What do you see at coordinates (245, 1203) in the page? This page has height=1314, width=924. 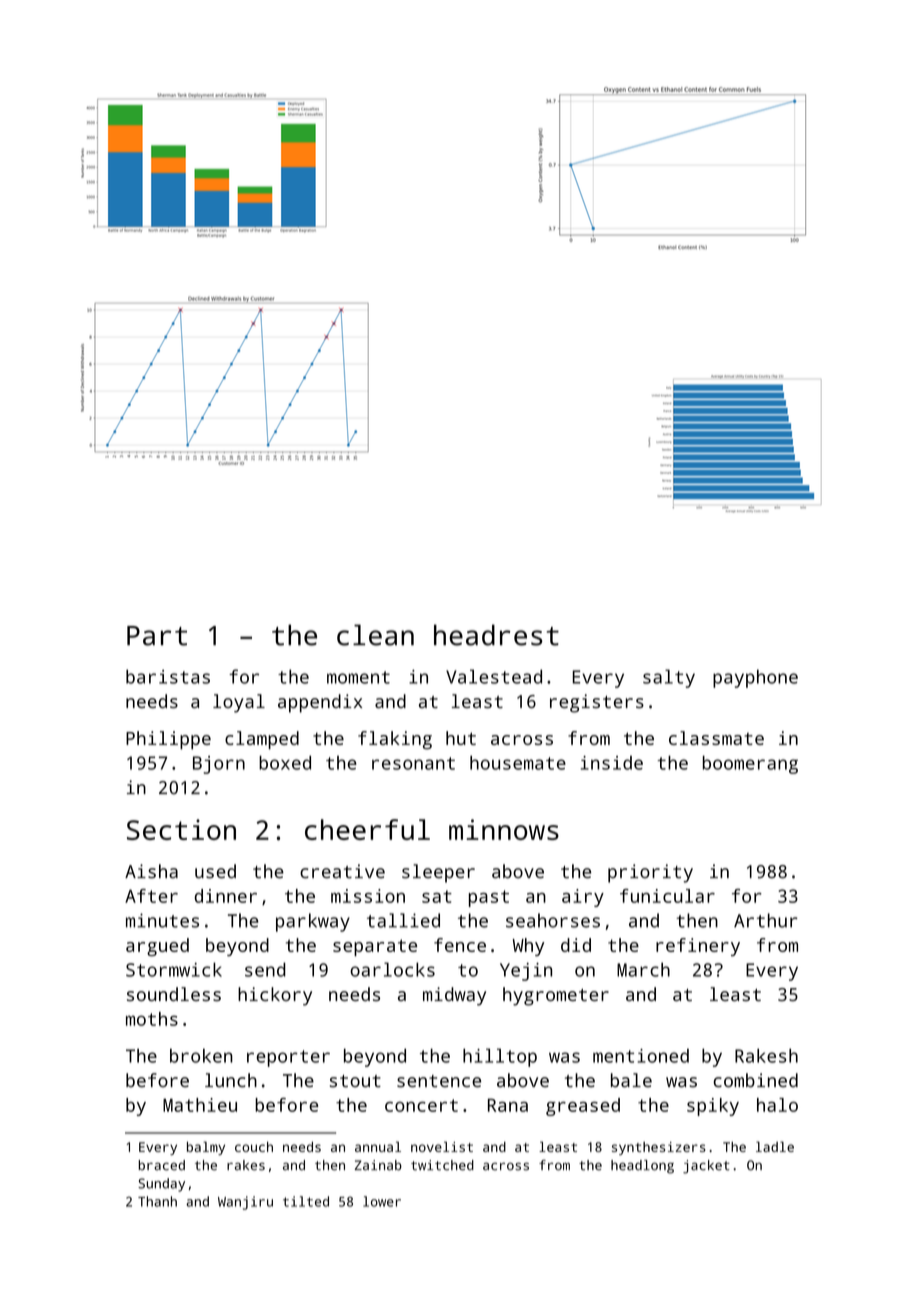 I see `Wanjiru` at bounding box center [245, 1203].
